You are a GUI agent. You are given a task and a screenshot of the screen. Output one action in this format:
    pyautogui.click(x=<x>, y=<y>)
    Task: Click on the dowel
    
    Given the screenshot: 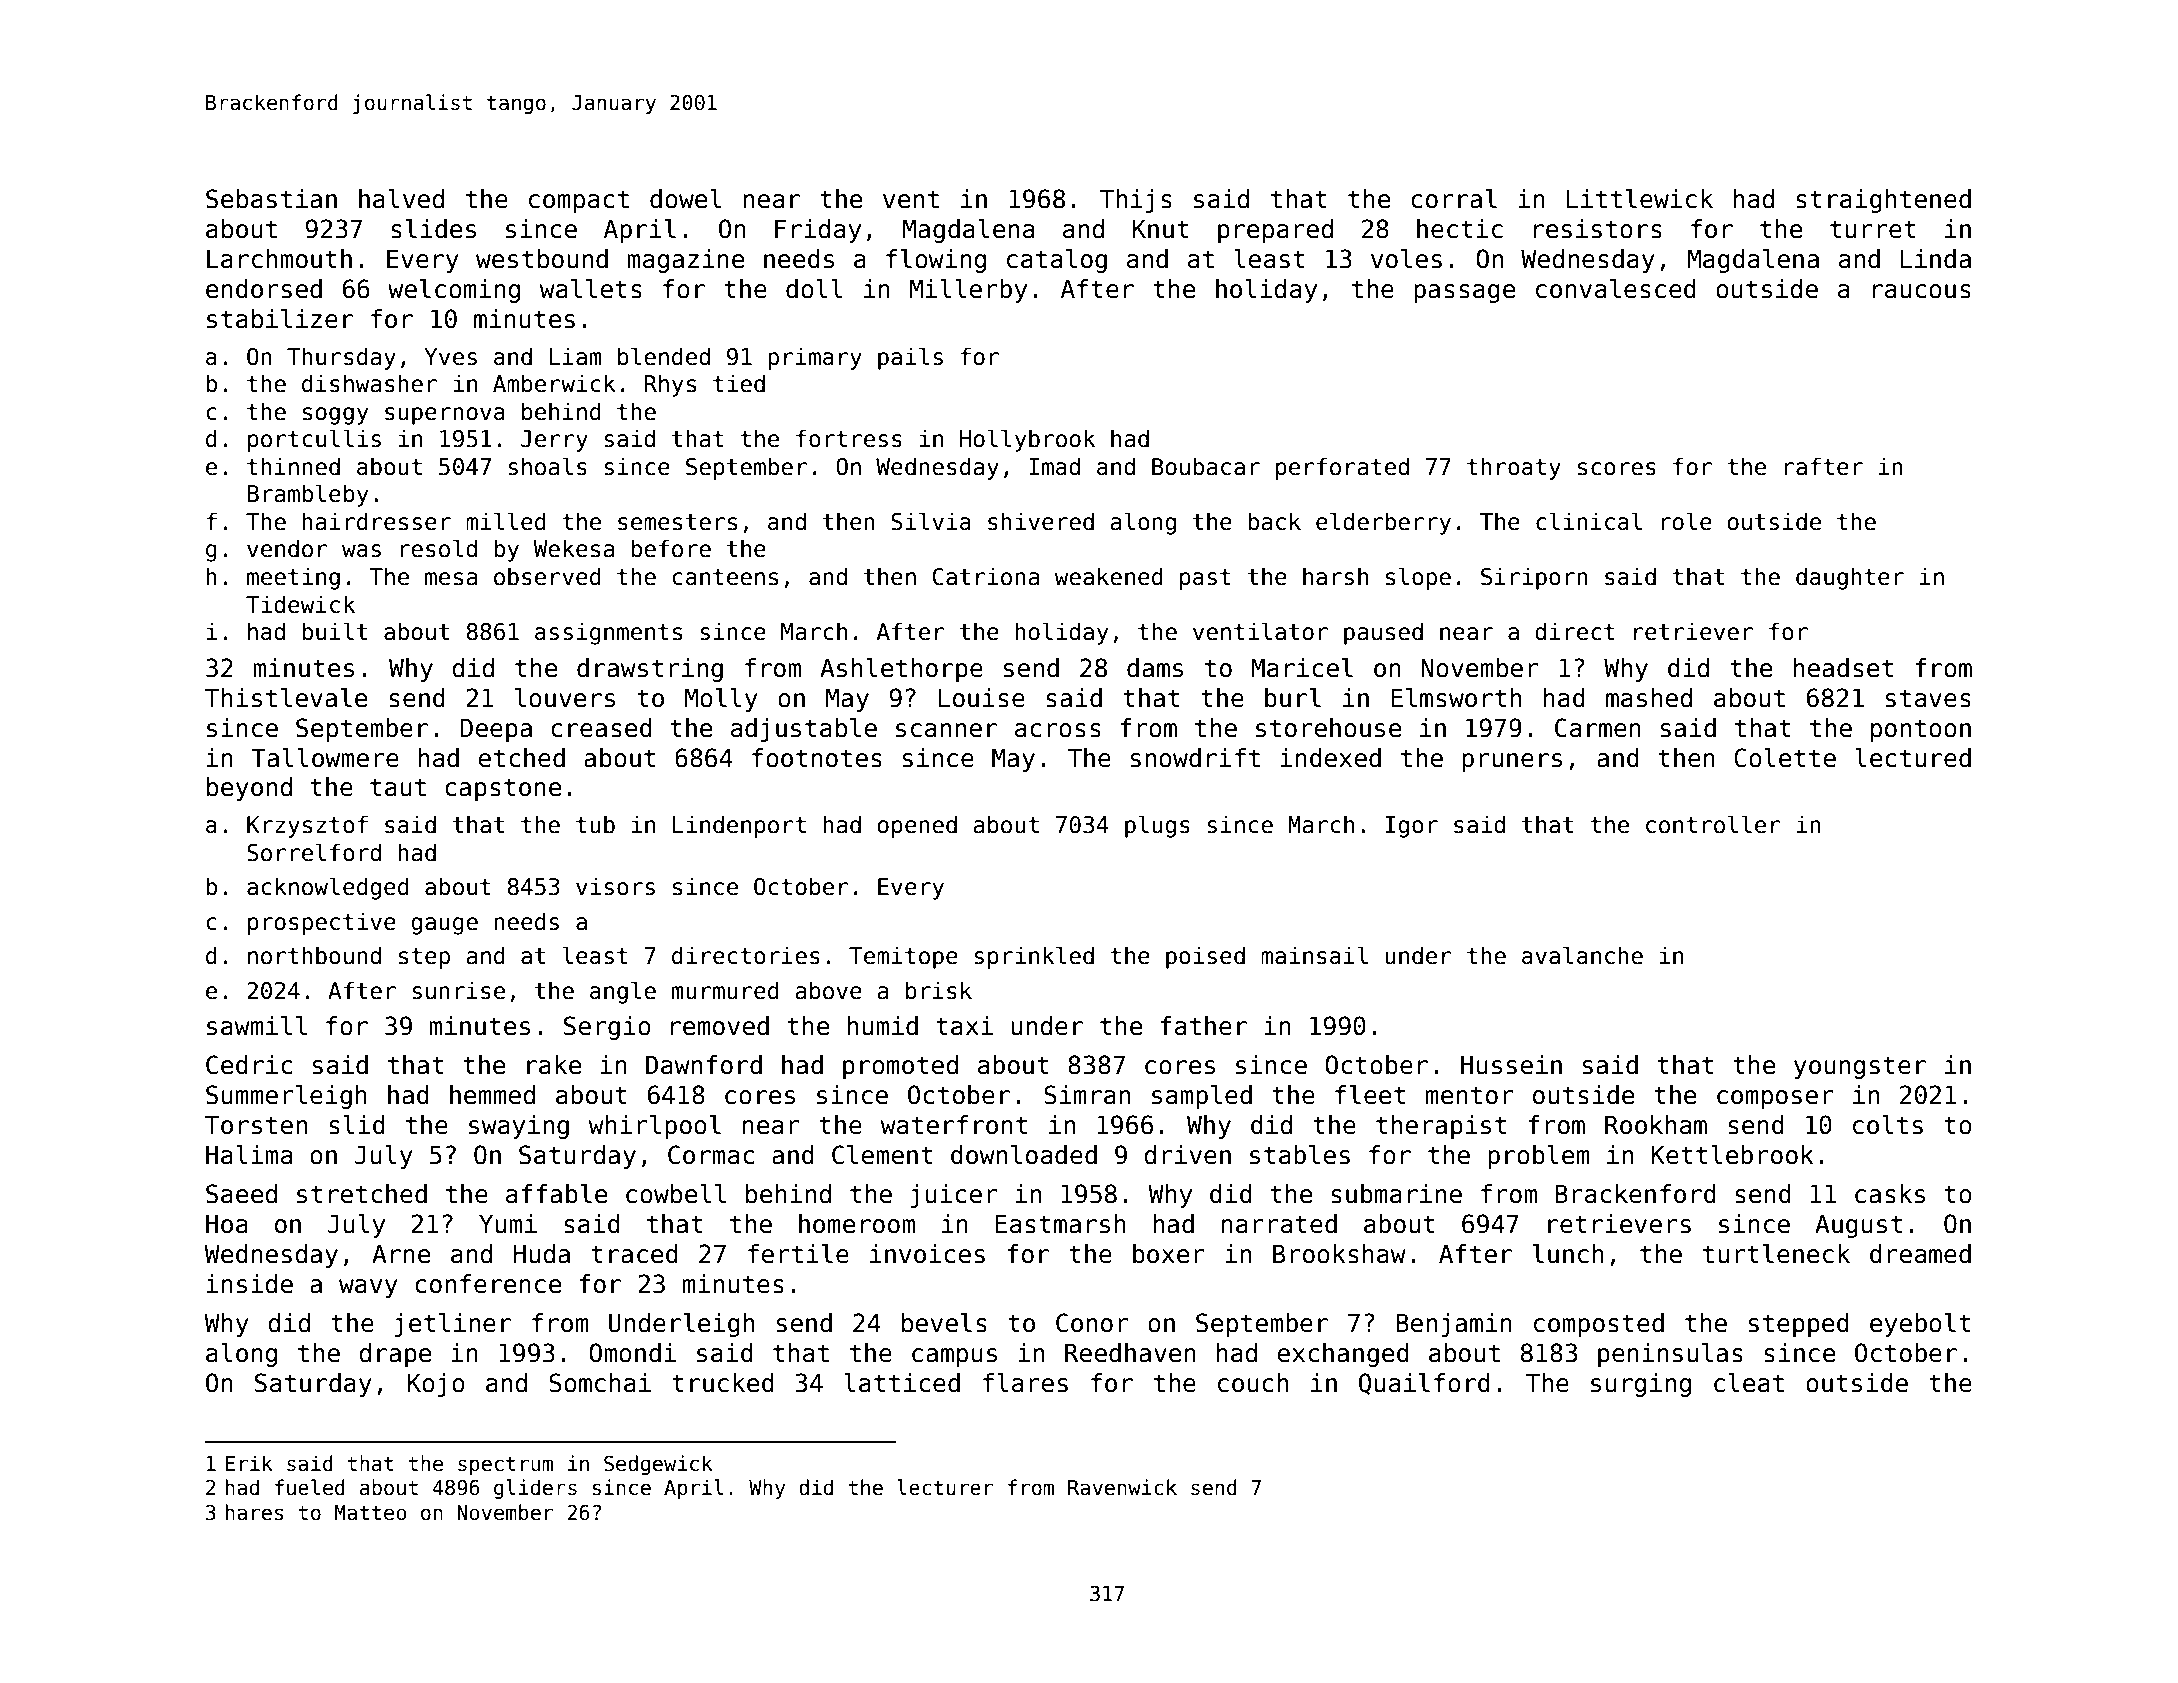 What is the action you would take?
    pyautogui.click(x=686, y=199)
